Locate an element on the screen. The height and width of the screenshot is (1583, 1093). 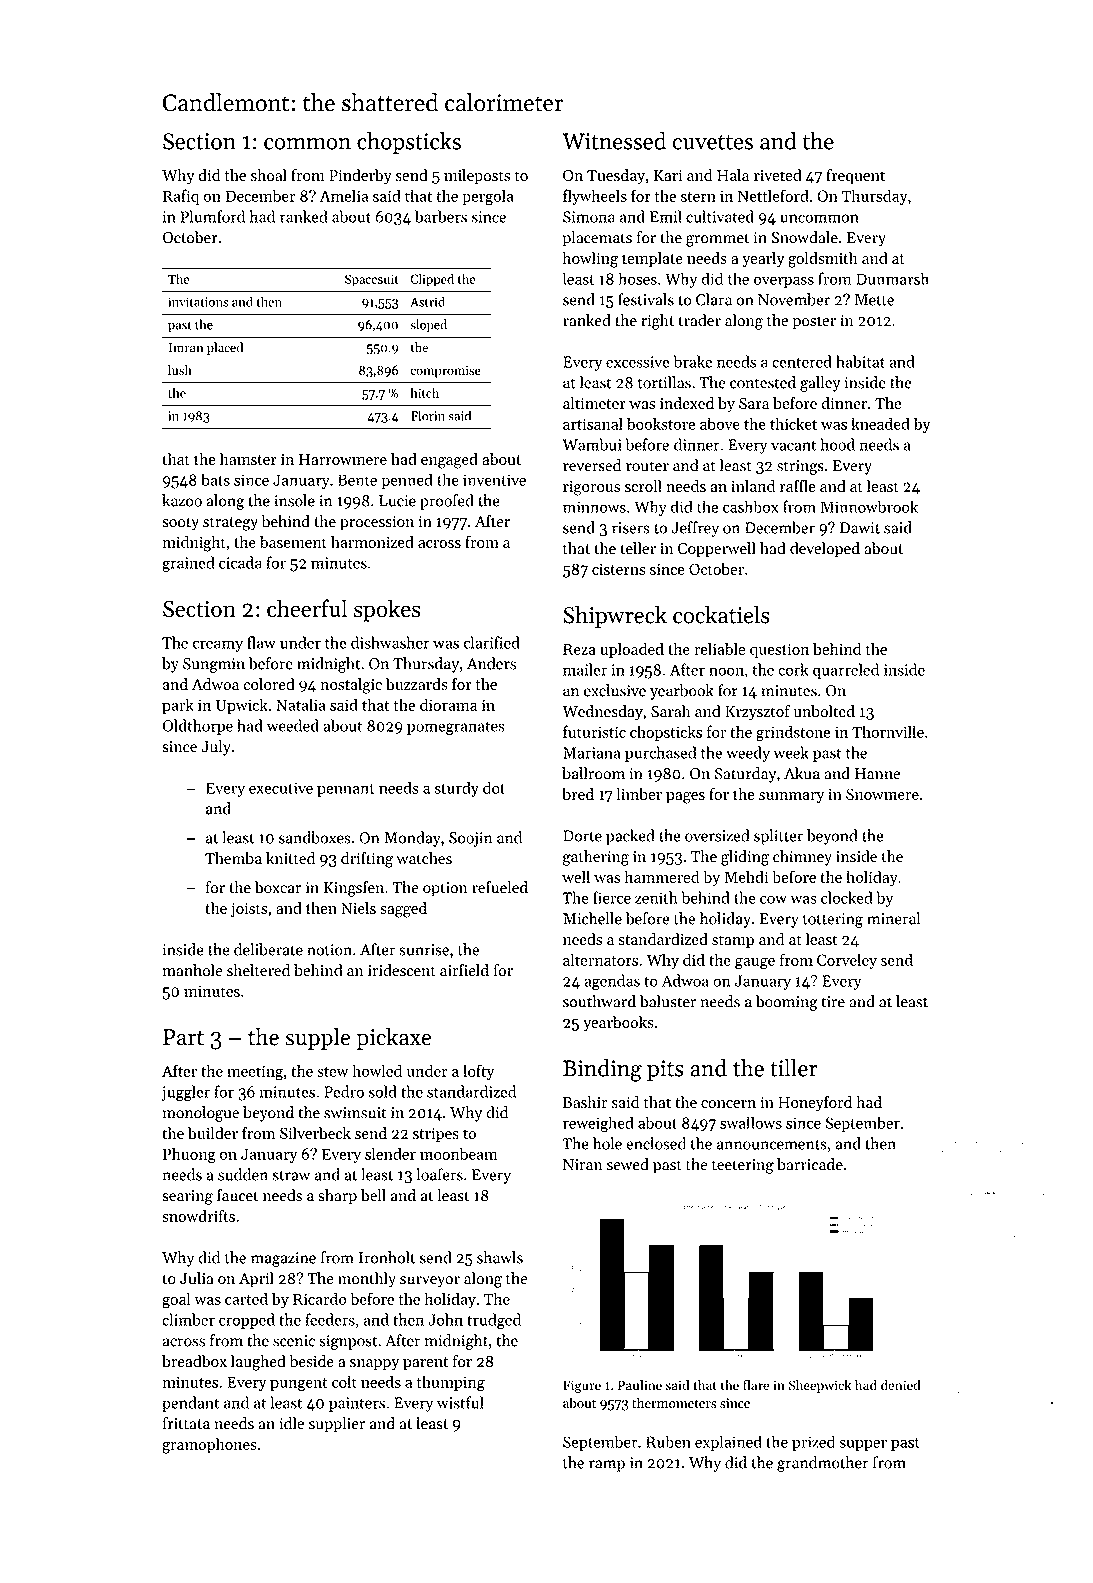
Amelia is located at coordinates (344, 195).
